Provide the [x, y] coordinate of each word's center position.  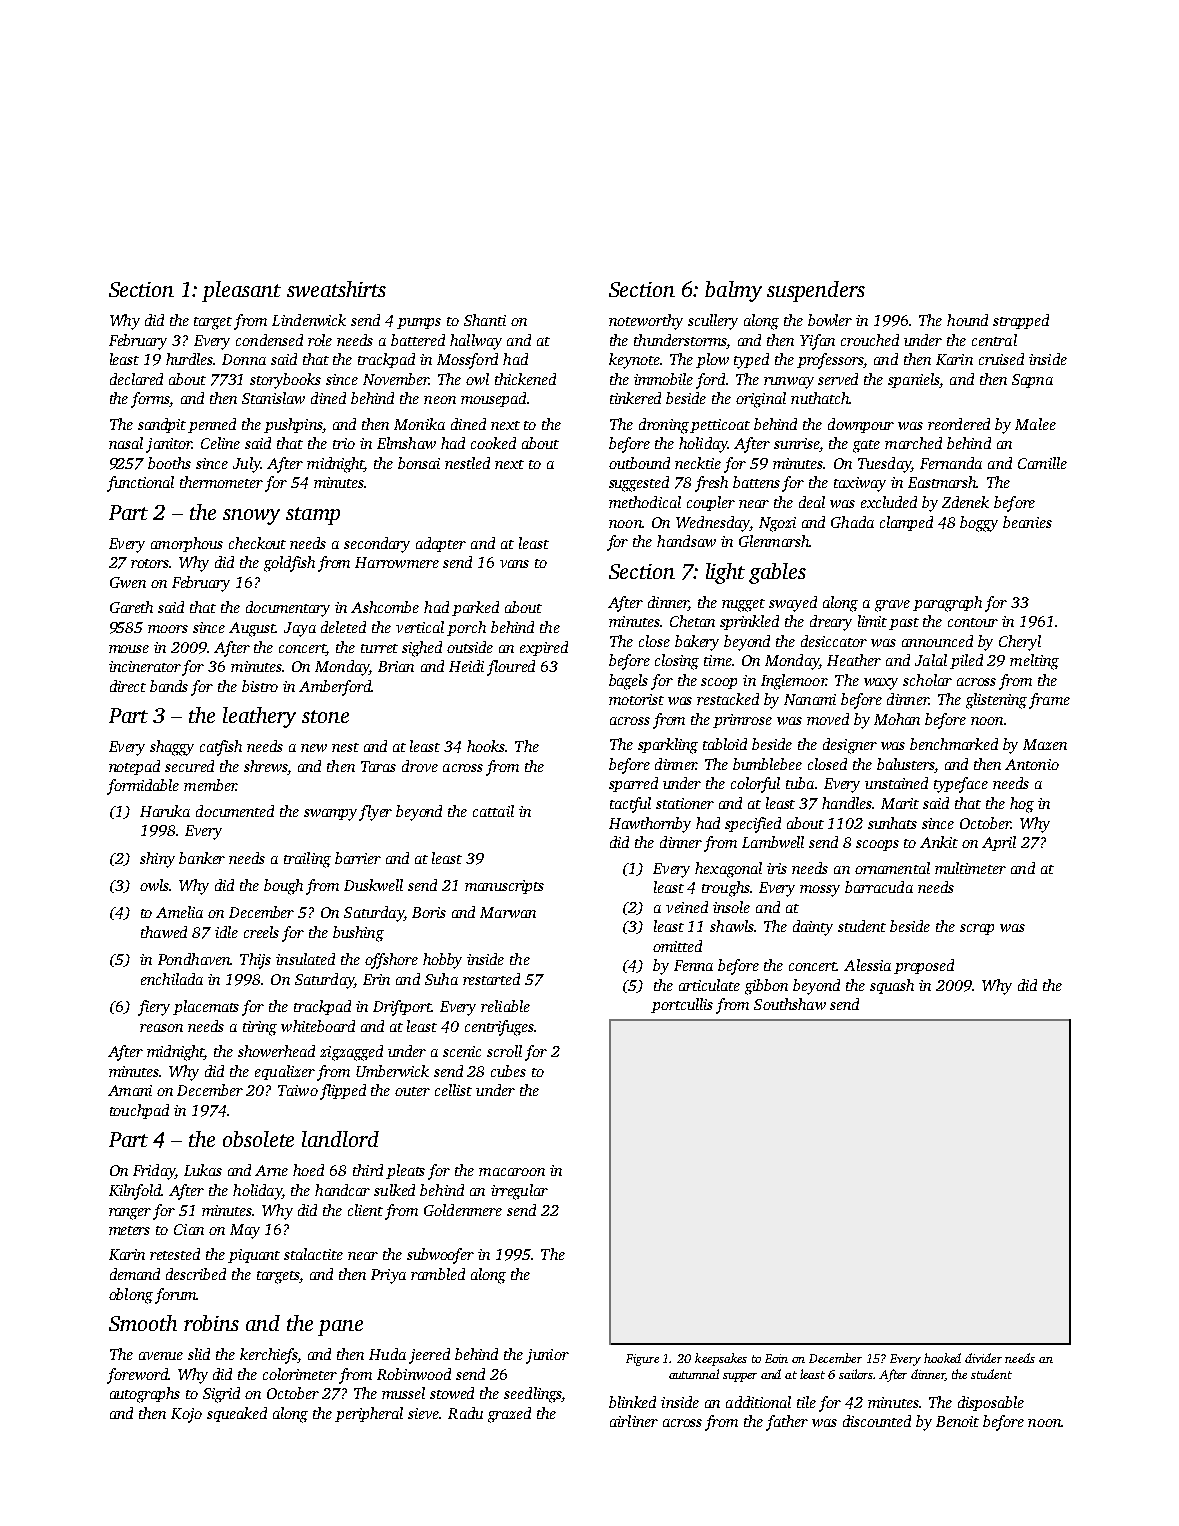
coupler [711, 503]
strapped [1021, 321]
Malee [1035, 424]
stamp [313, 516]
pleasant [241, 291]
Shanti [485, 320]
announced [937, 641]
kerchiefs [269, 1356]
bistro [260, 686]
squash [892, 986]
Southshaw [790, 1004]
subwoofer [440, 1256]
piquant [254, 1256]
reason [161, 1028]
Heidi [466, 666]
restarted [491, 979]
